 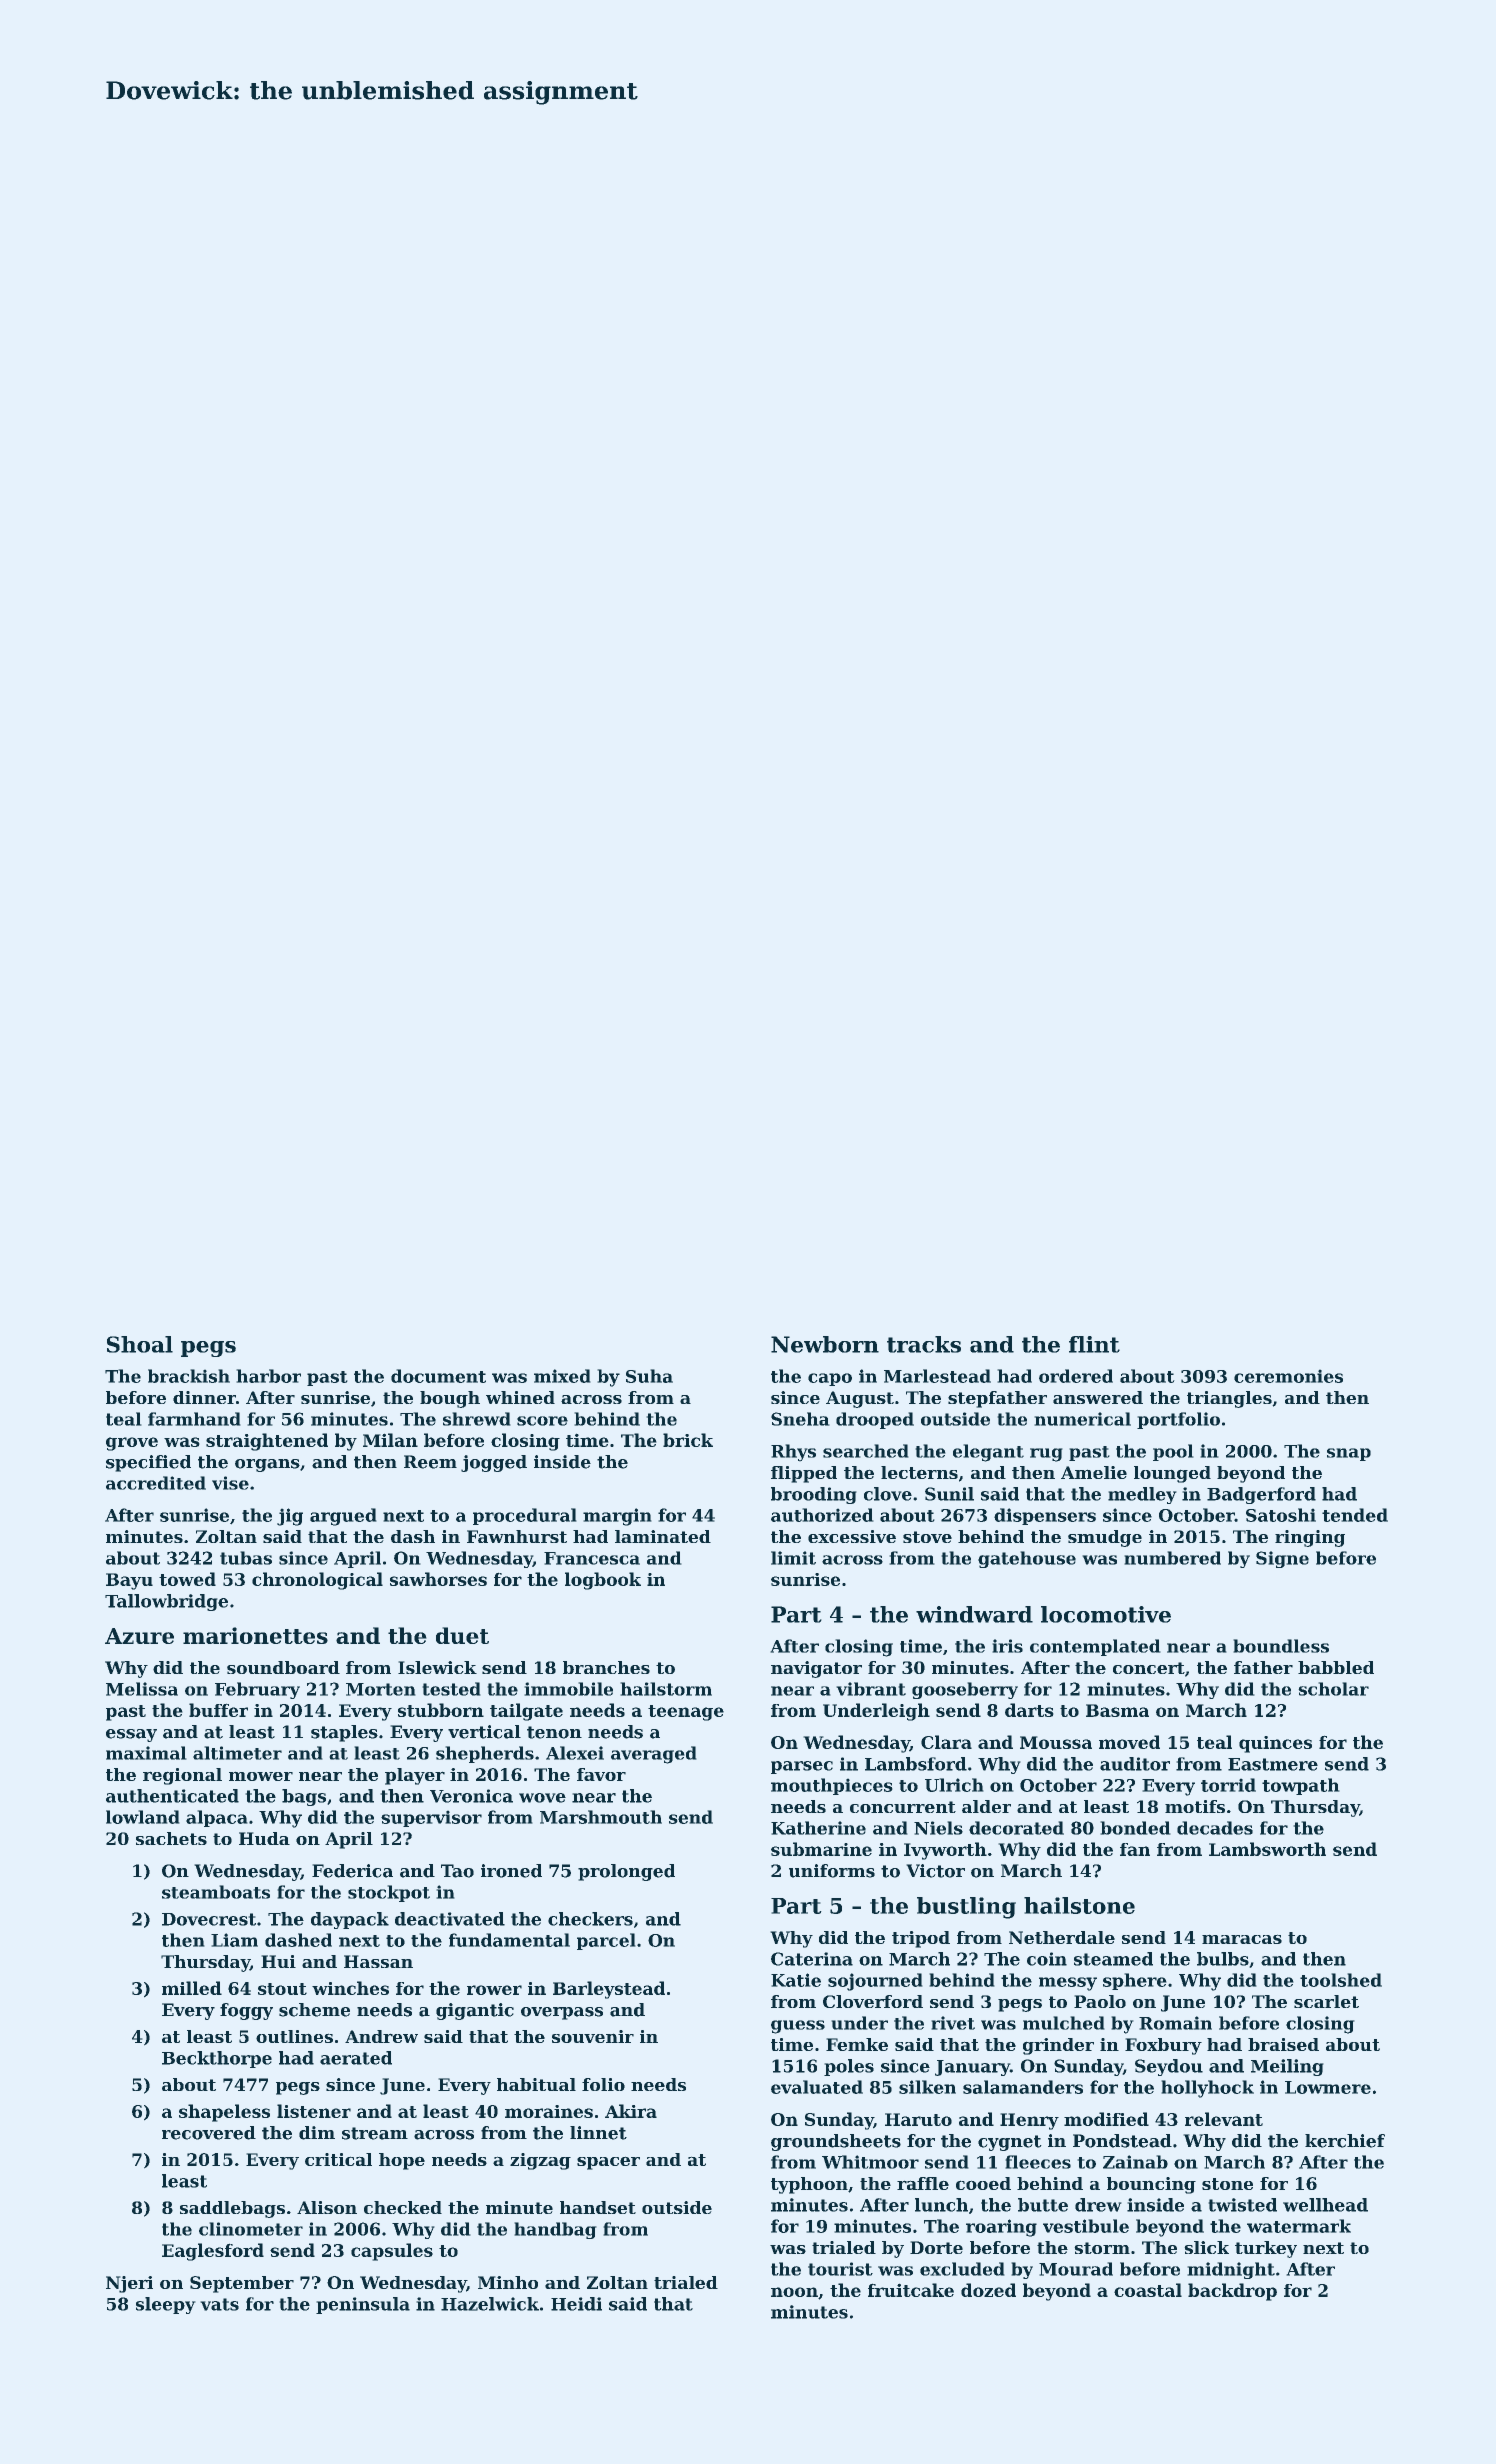 I want to click on relevant, so click(x=1224, y=2119).
